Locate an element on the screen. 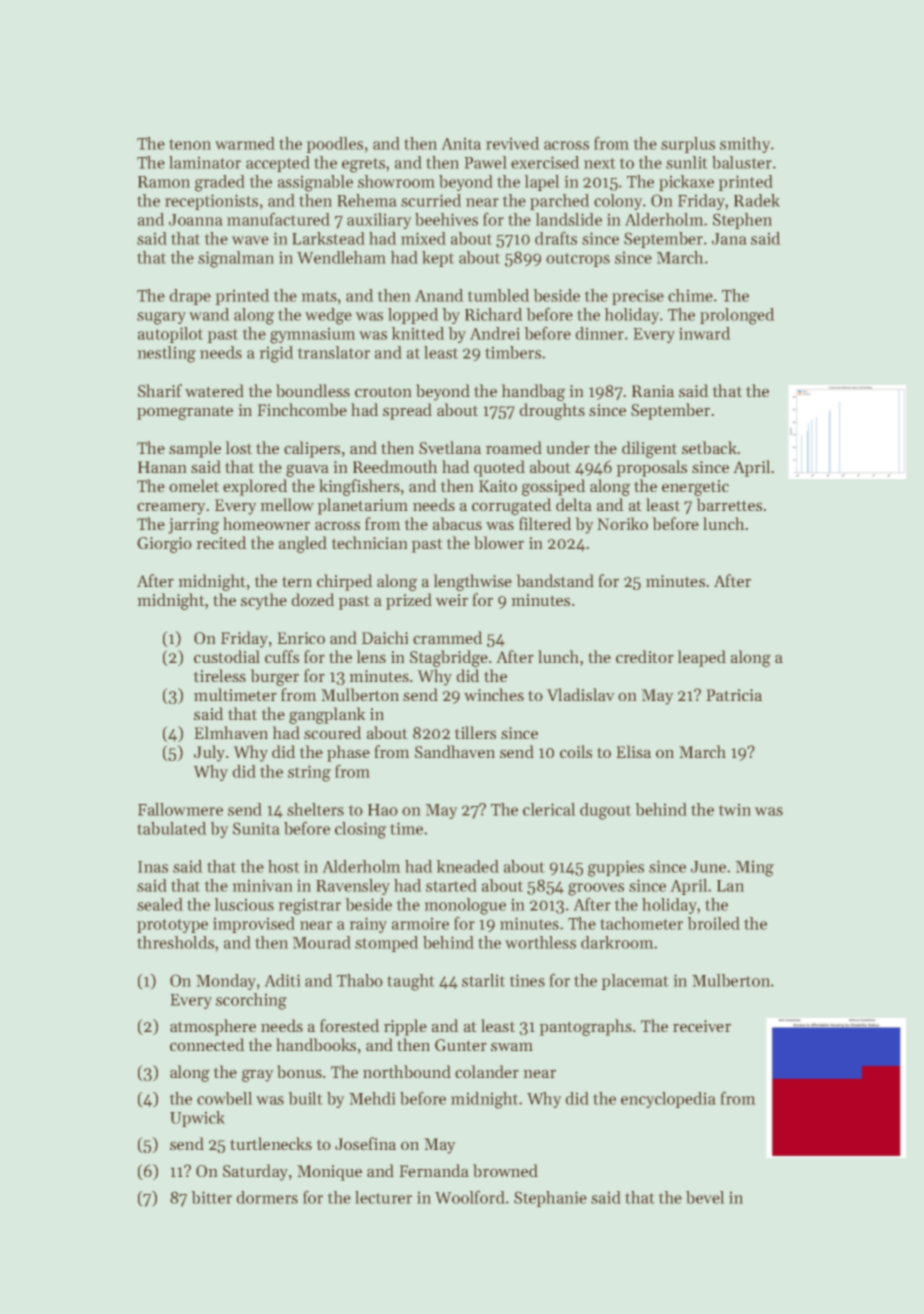  closing is located at coordinates (360, 830).
